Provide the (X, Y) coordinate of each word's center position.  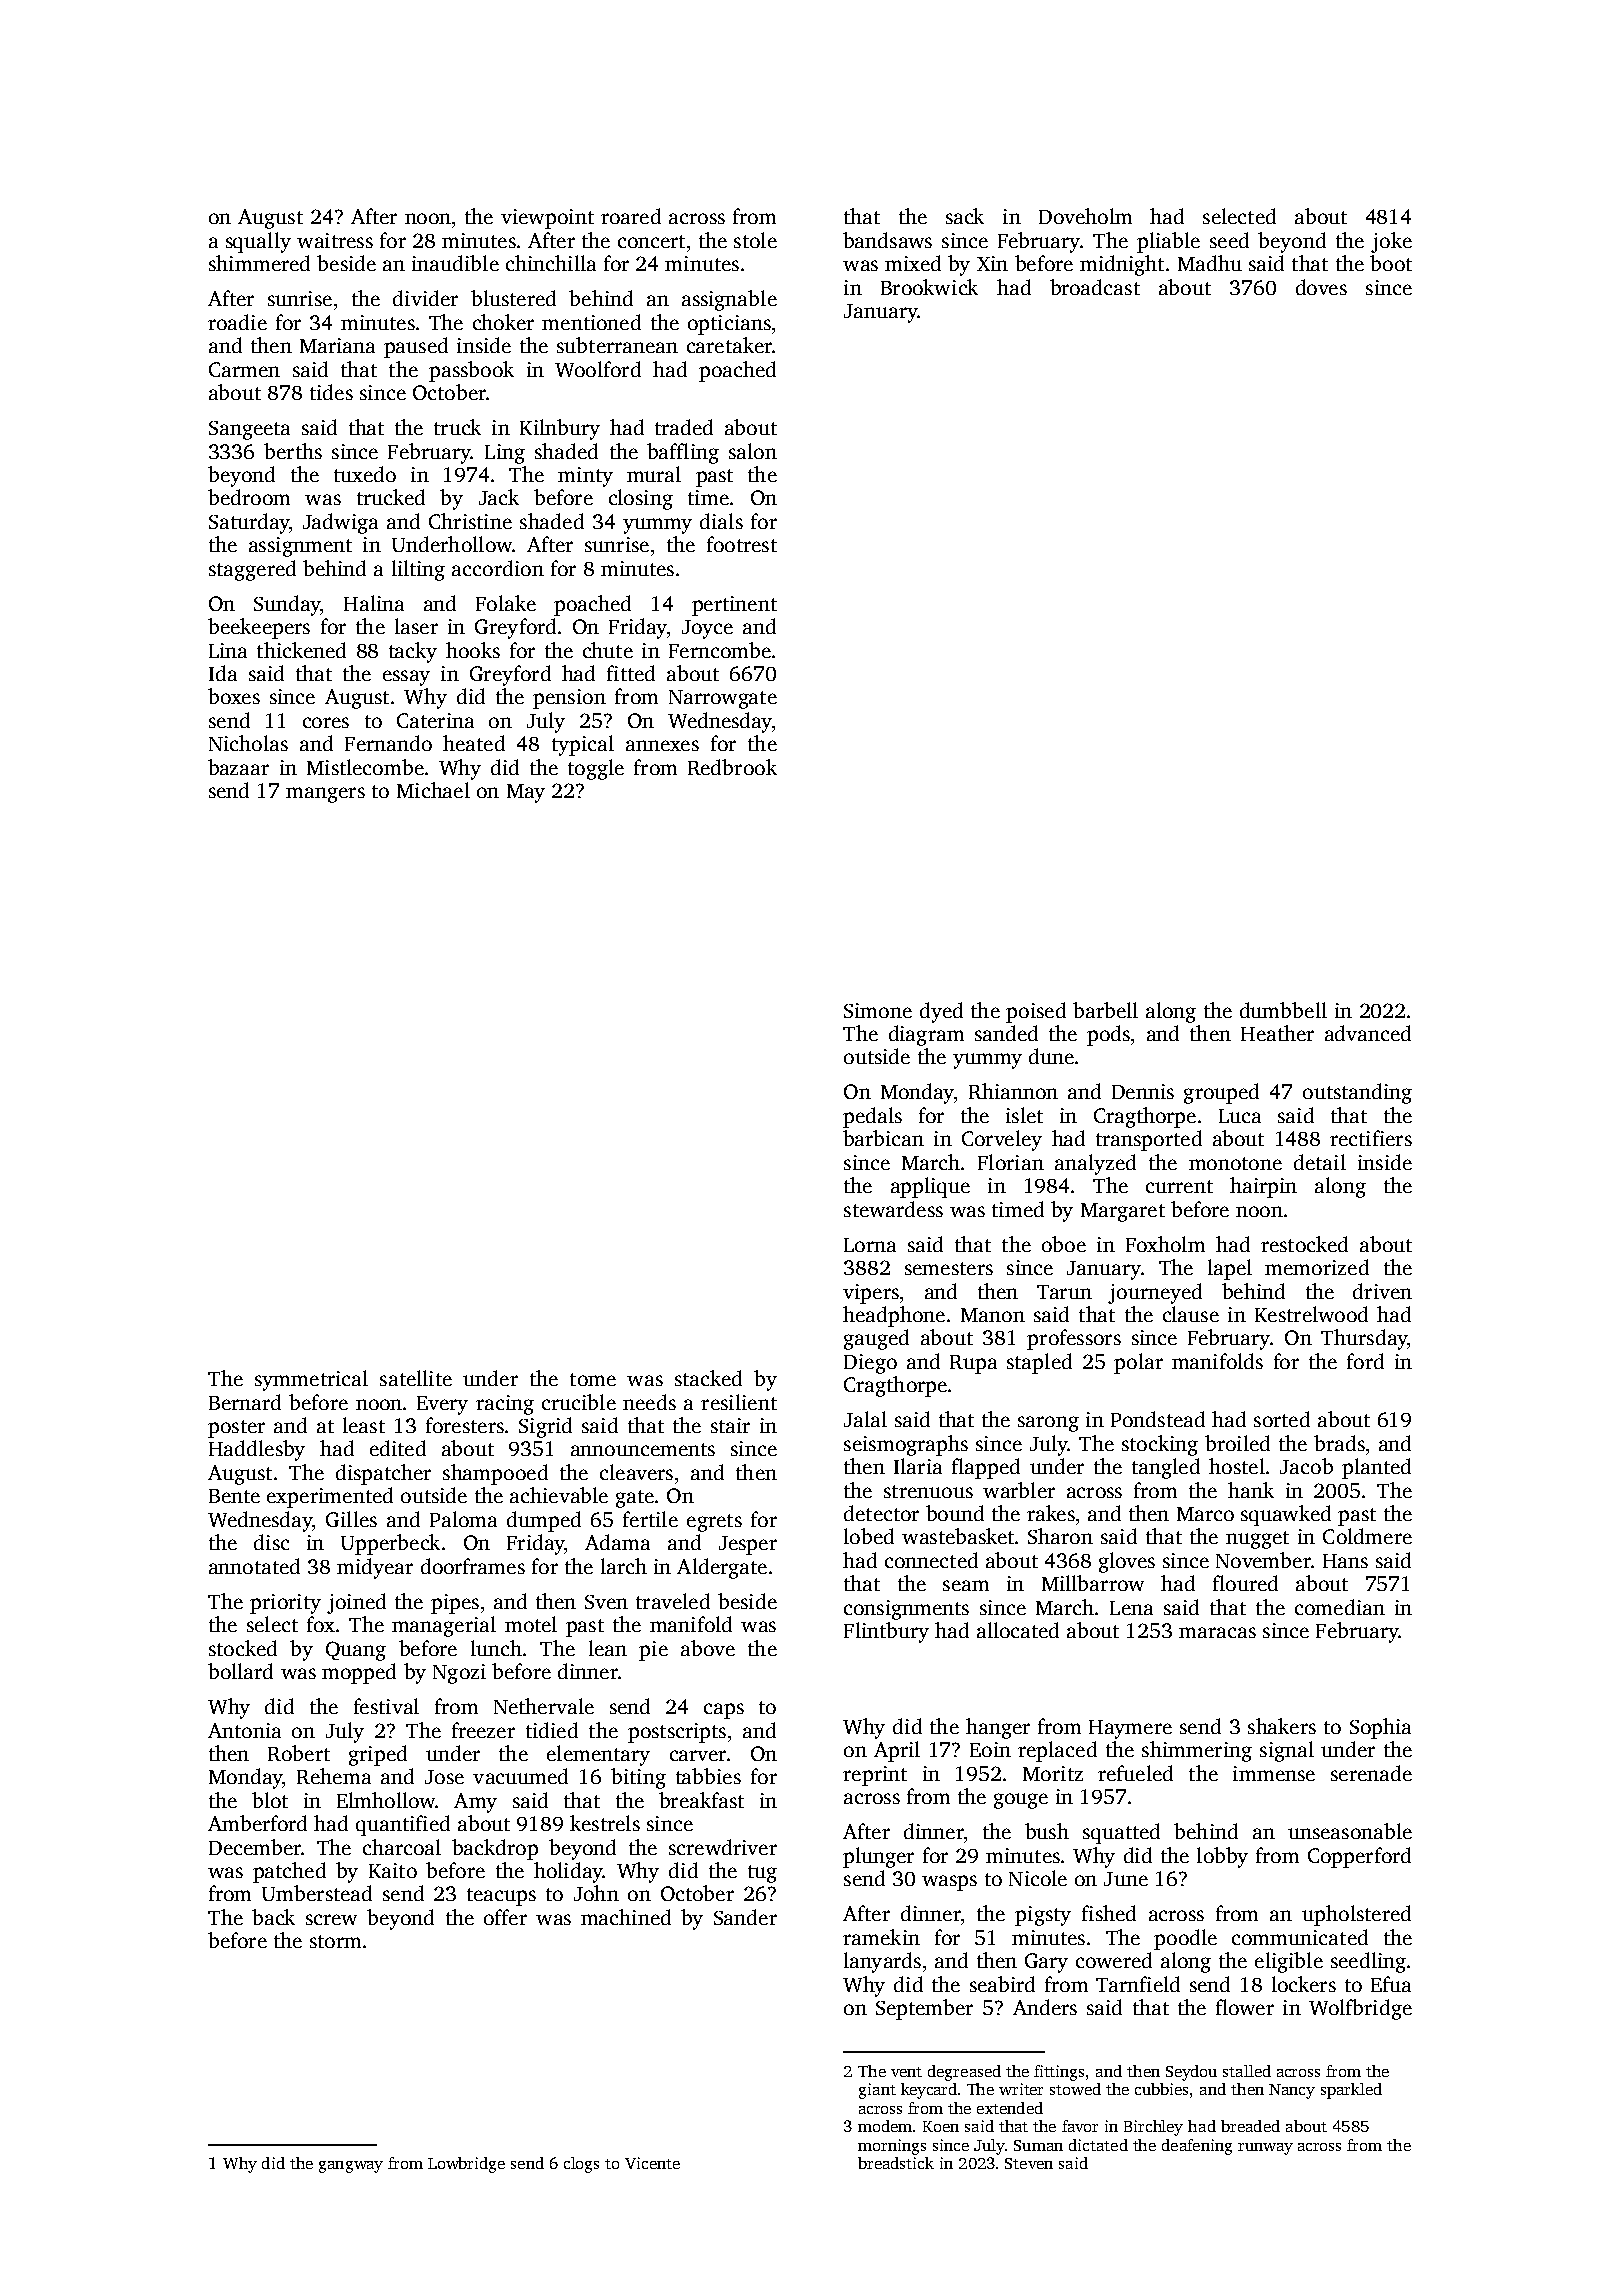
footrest (742, 544)
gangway (351, 2167)
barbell (1105, 1010)
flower (1245, 2007)
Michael (433, 790)
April (897, 1751)
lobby (1222, 1857)
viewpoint (547, 219)
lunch (496, 1648)
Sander (745, 1917)
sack (965, 216)
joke (1391, 242)
